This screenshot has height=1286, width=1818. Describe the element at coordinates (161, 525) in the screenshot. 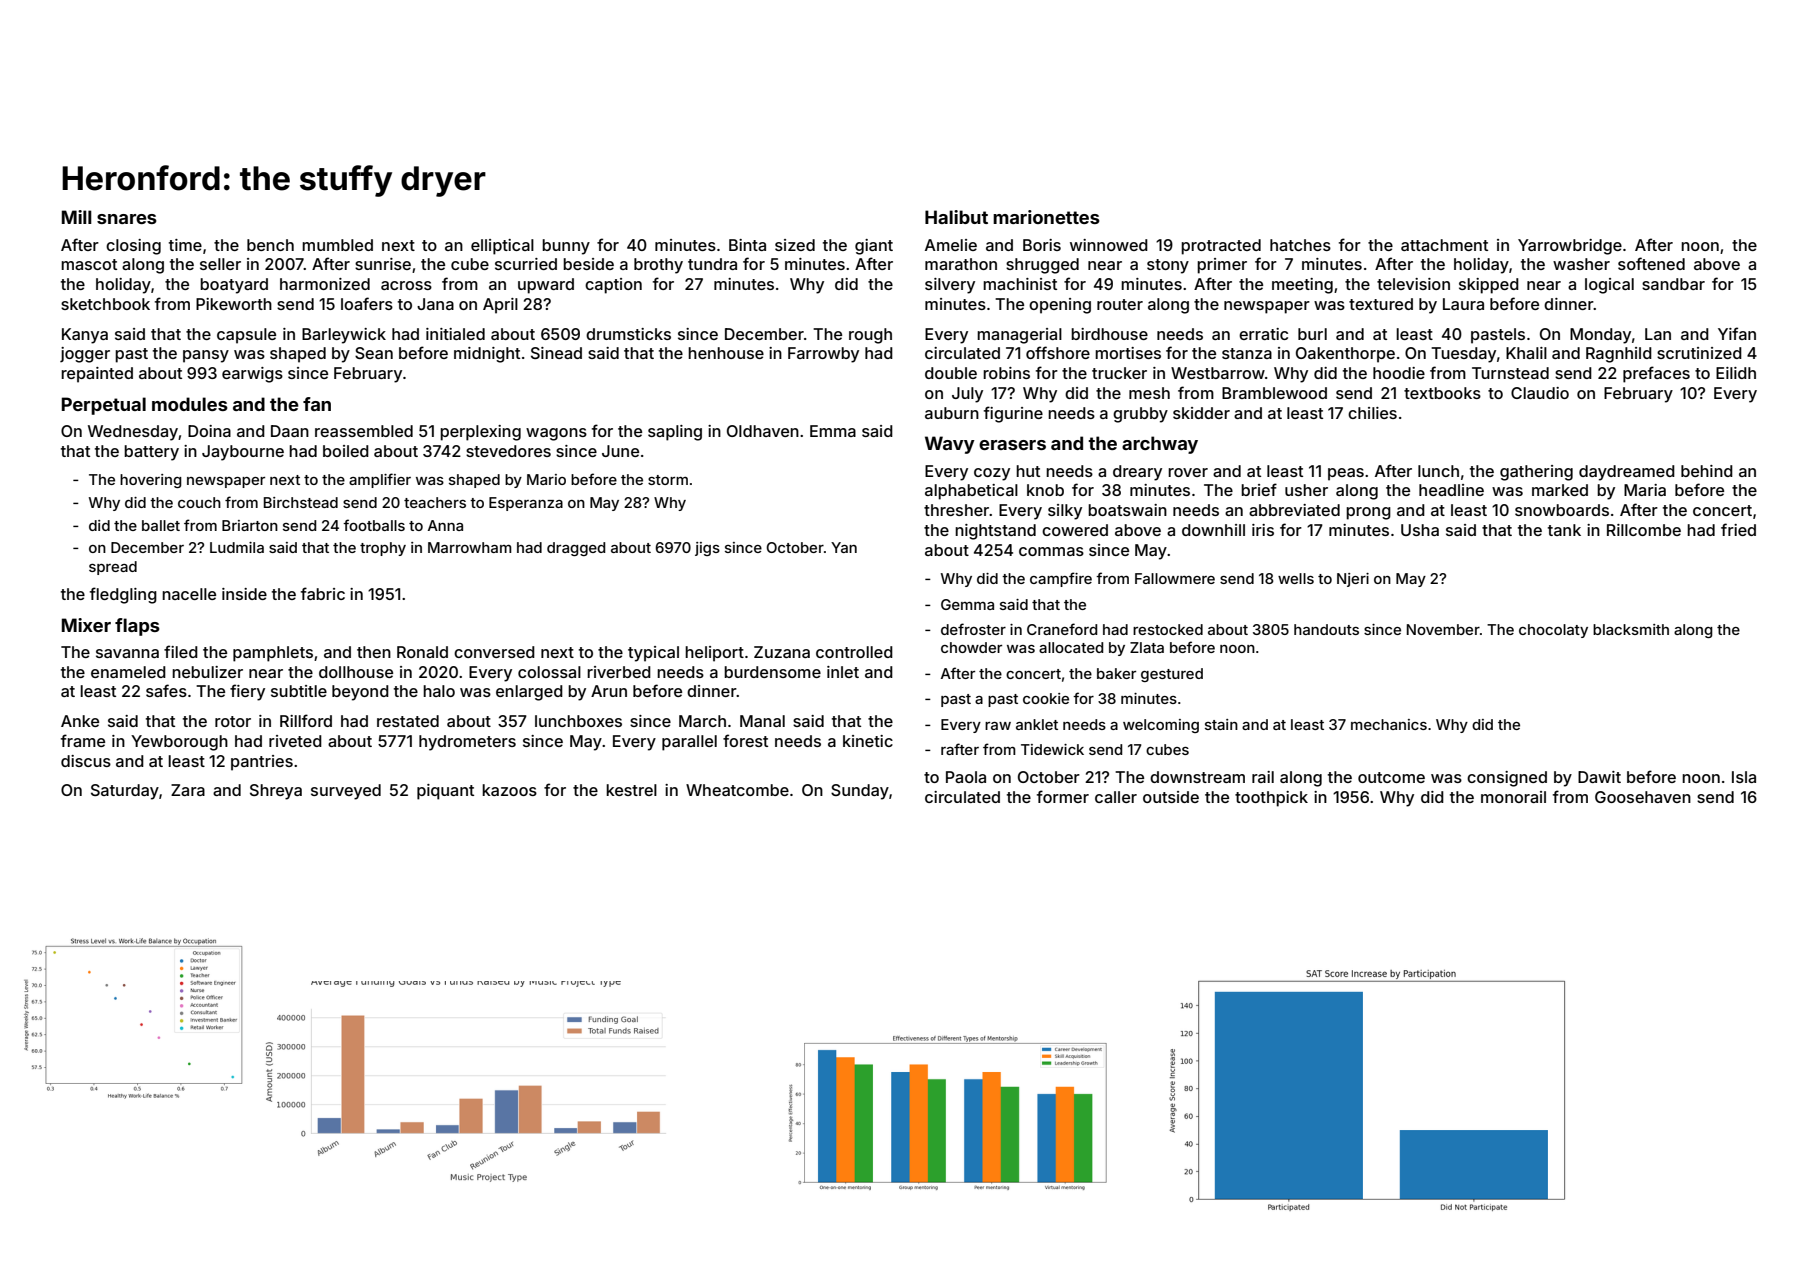

I see `ballet` at that location.
